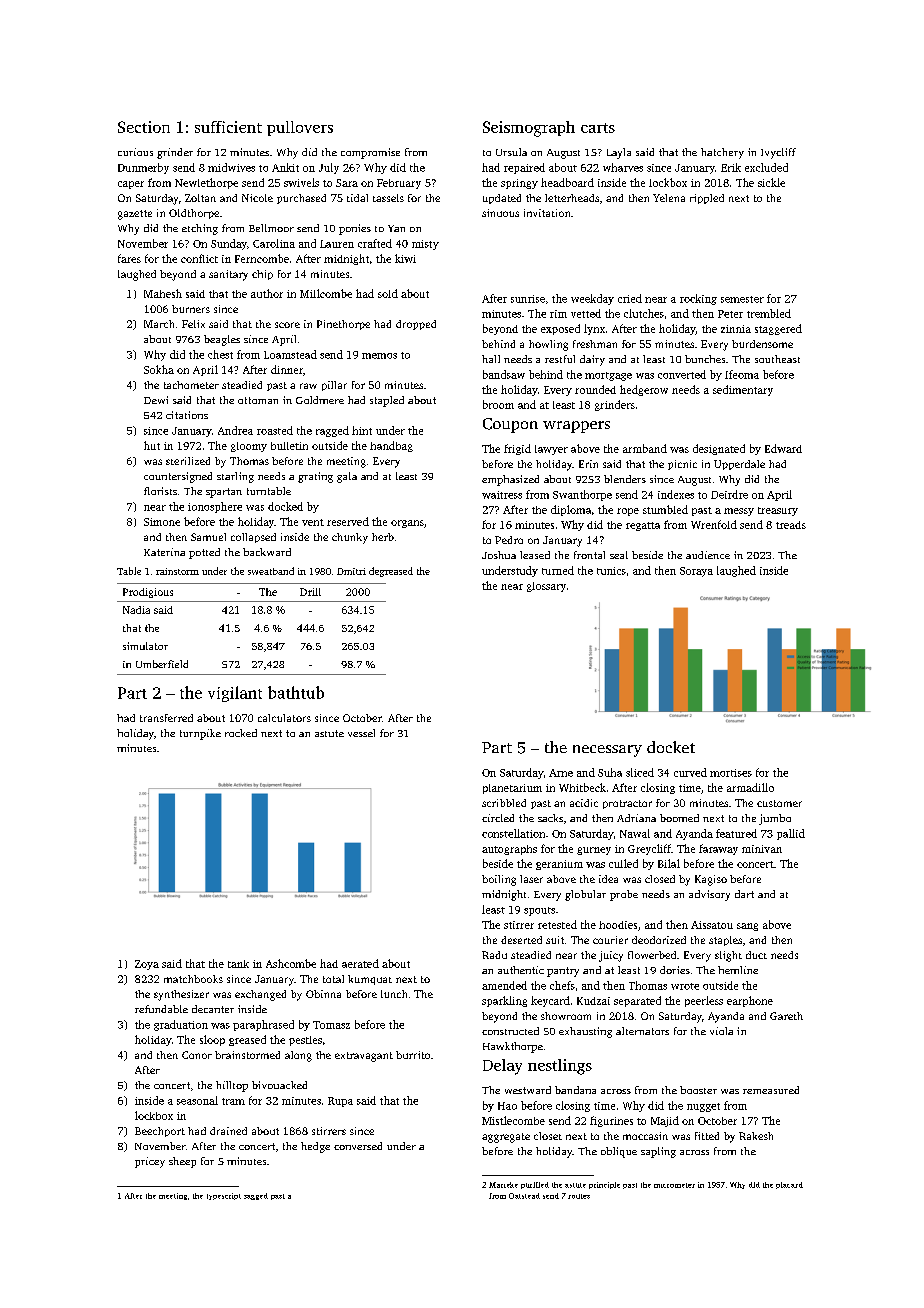  I want to click on armadillo, so click(750, 787).
